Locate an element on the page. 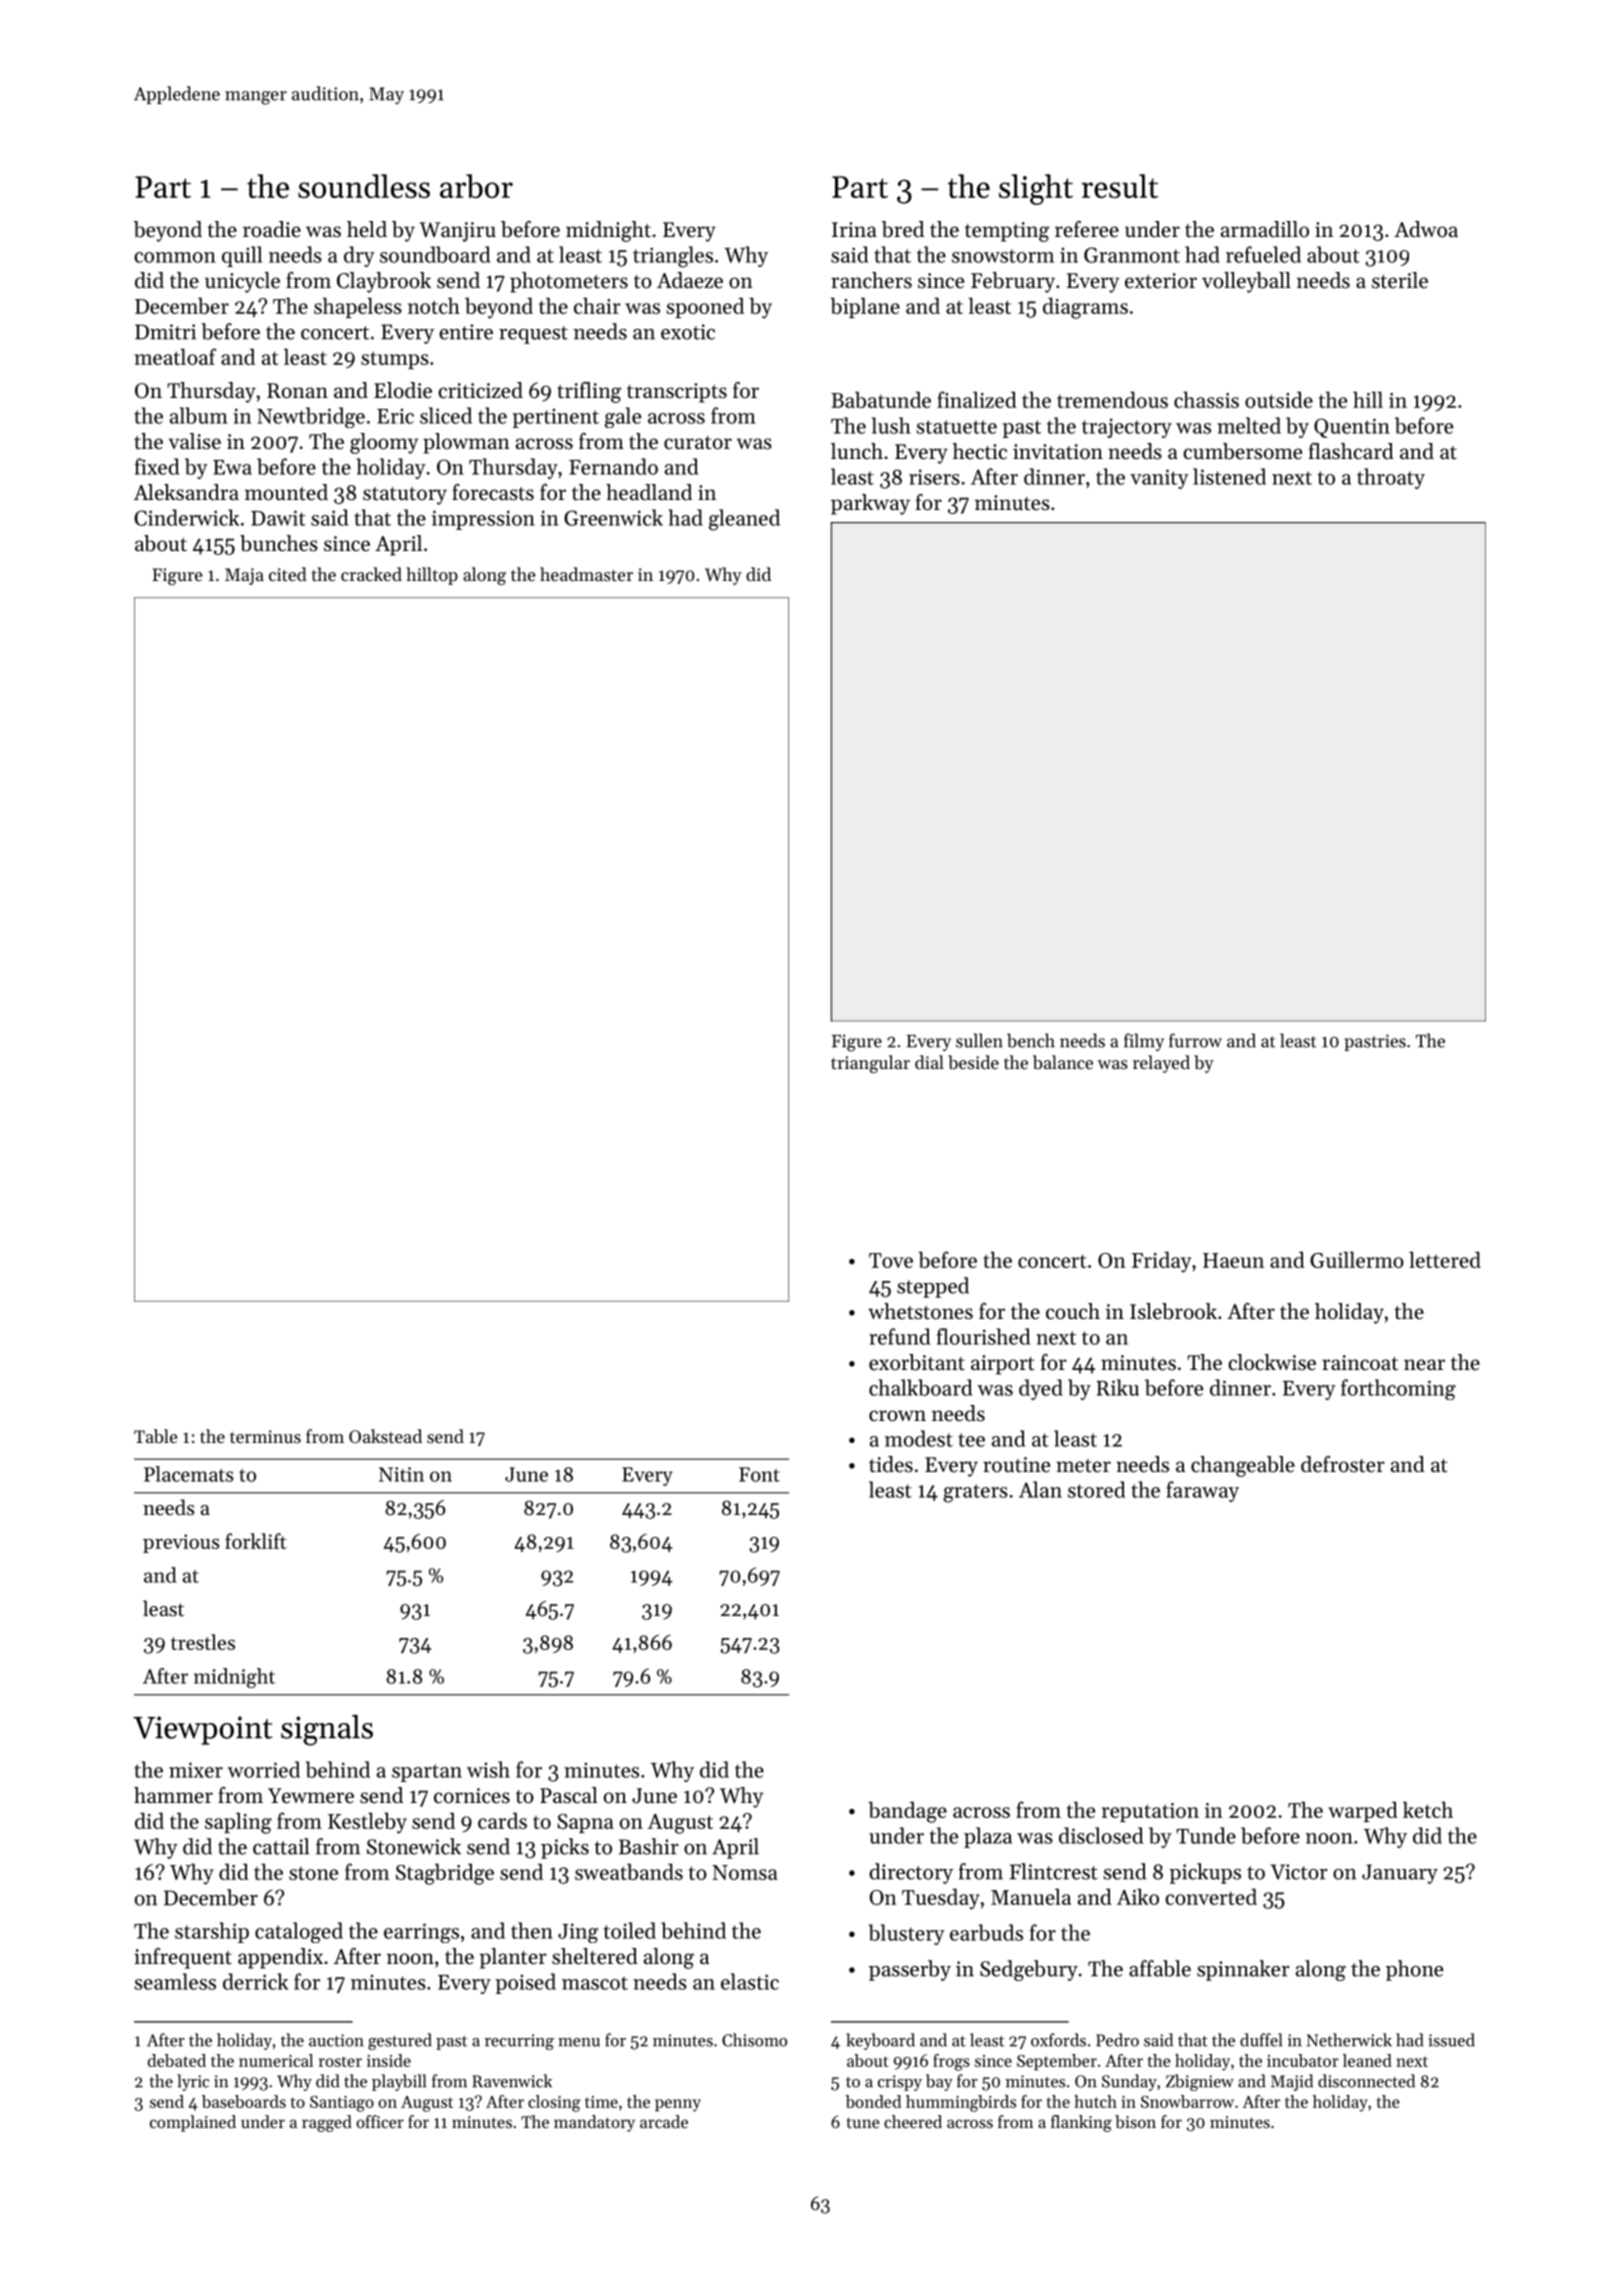 Image resolution: width=1620 pixels, height=2292 pixels. triangles is located at coordinates (673, 257).
